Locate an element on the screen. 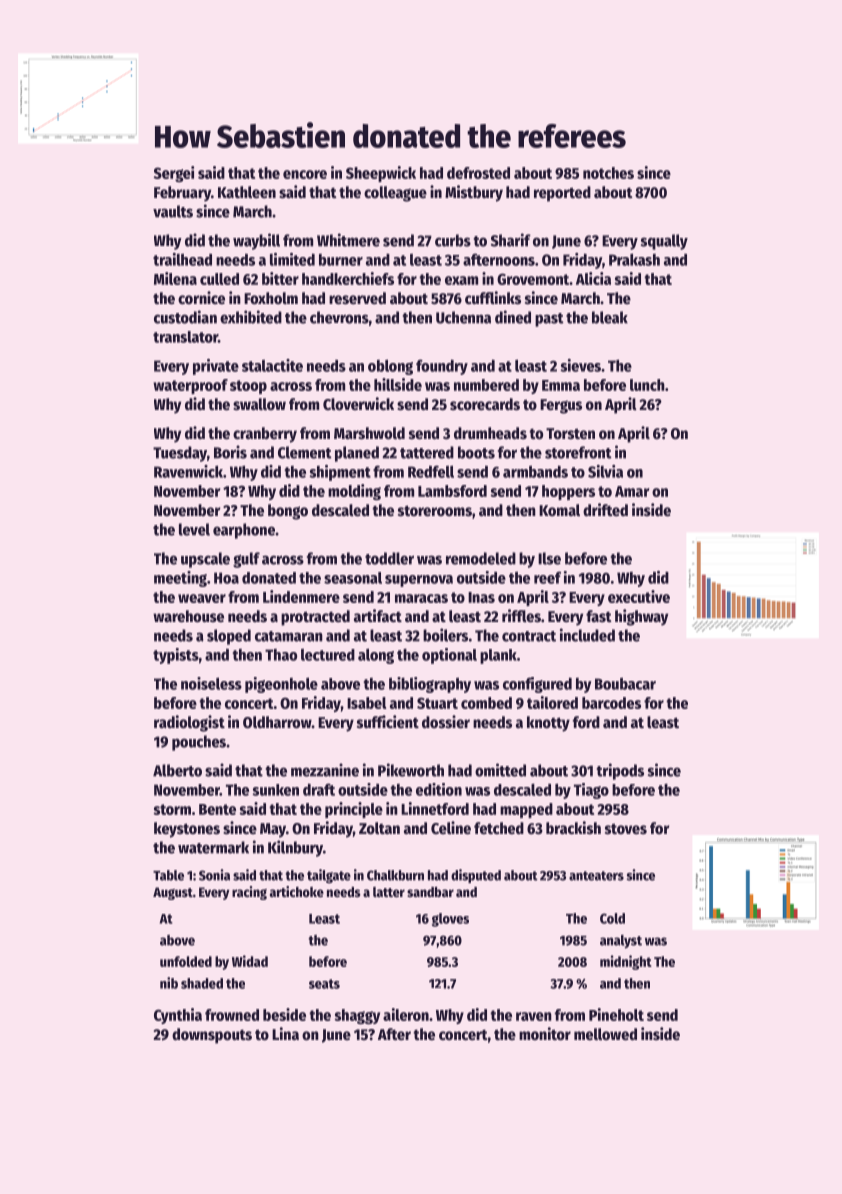 The width and height of the screenshot is (842, 1194). Isabel is located at coordinates (367, 703).
